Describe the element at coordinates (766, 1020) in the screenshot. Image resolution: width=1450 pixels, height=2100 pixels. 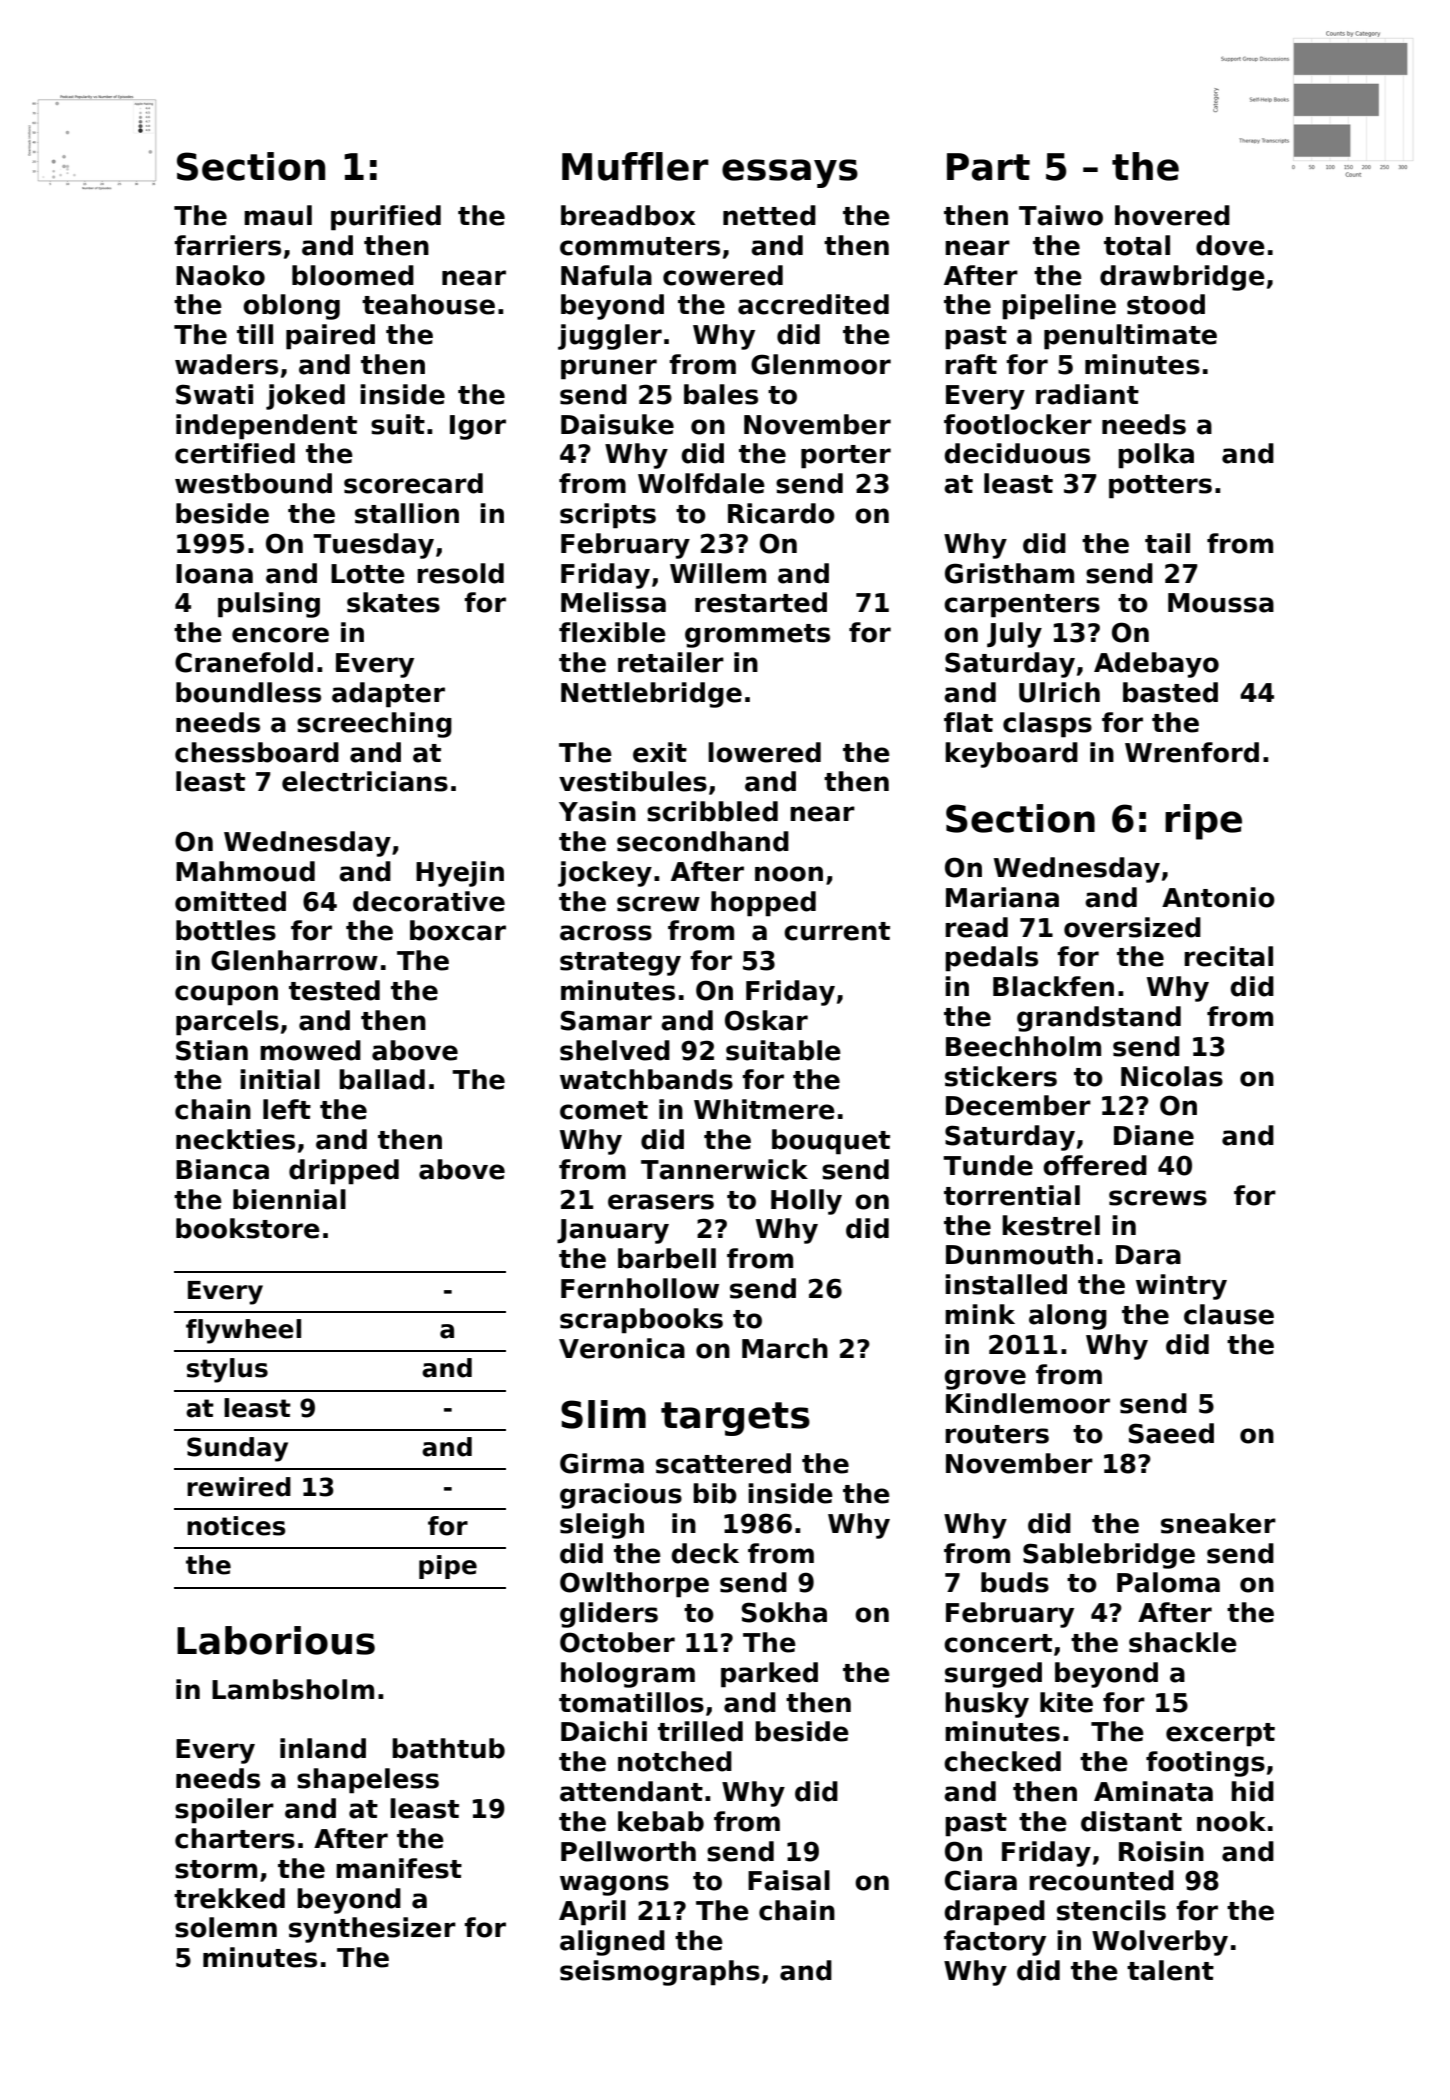
I see `Oskar` at that location.
